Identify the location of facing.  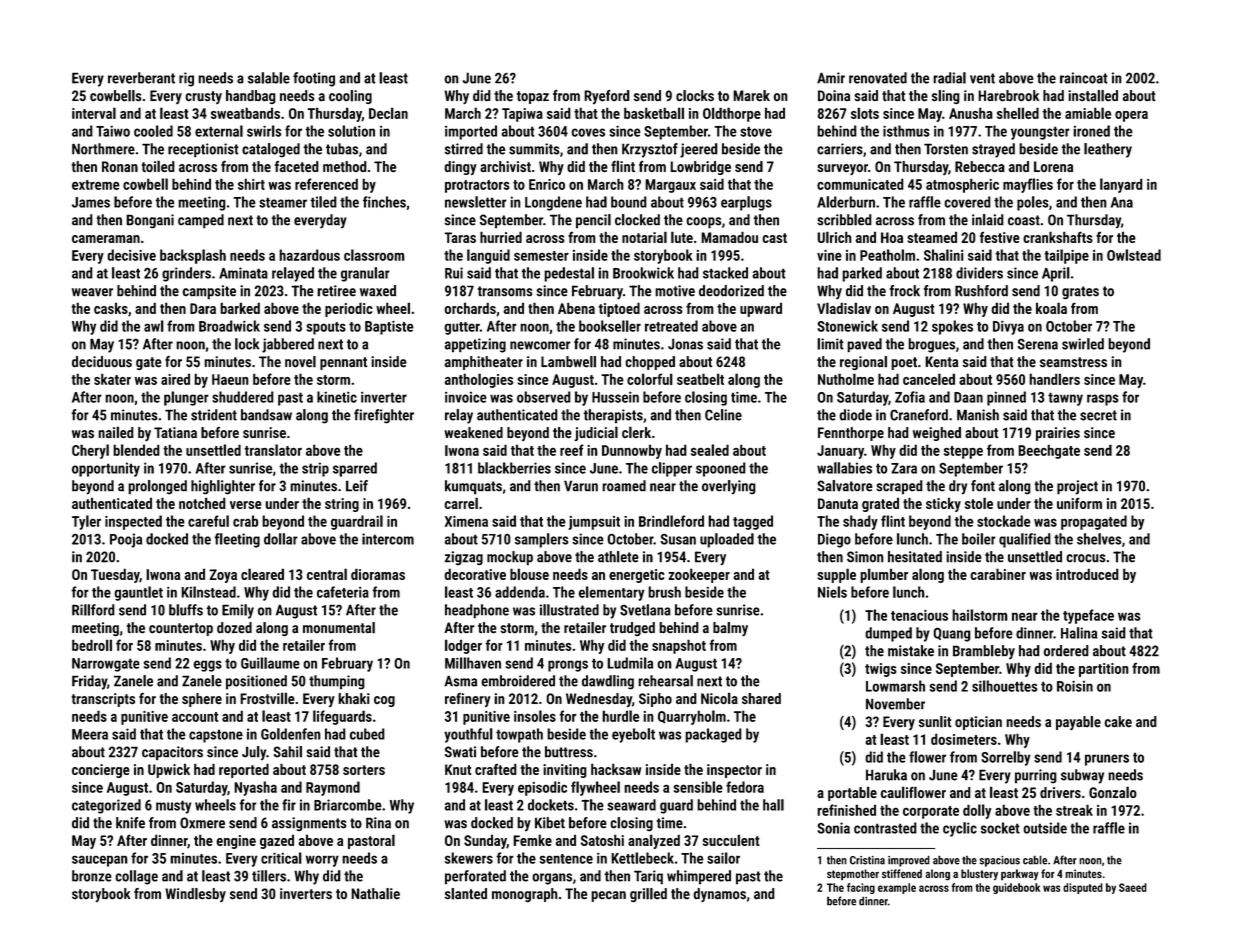
(861, 888).
